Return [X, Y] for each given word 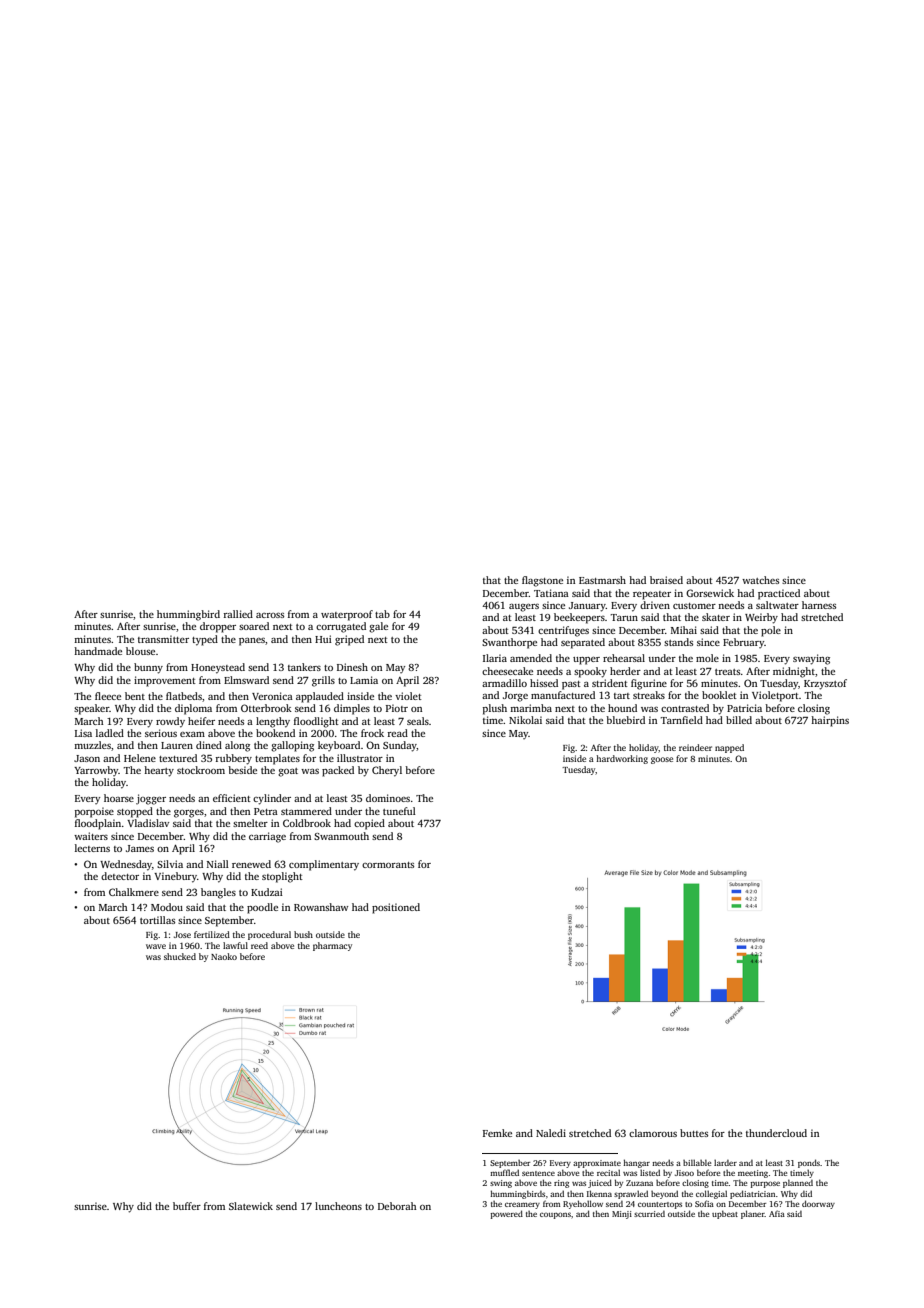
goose [662, 760]
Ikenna [599, 1193]
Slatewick [251, 1206]
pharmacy [332, 946]
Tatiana [551, 593]
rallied [238, 614]
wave [156, 946]
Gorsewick [710, 593]
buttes [694, 1133]
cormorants [388, 865]
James [140, 848]
